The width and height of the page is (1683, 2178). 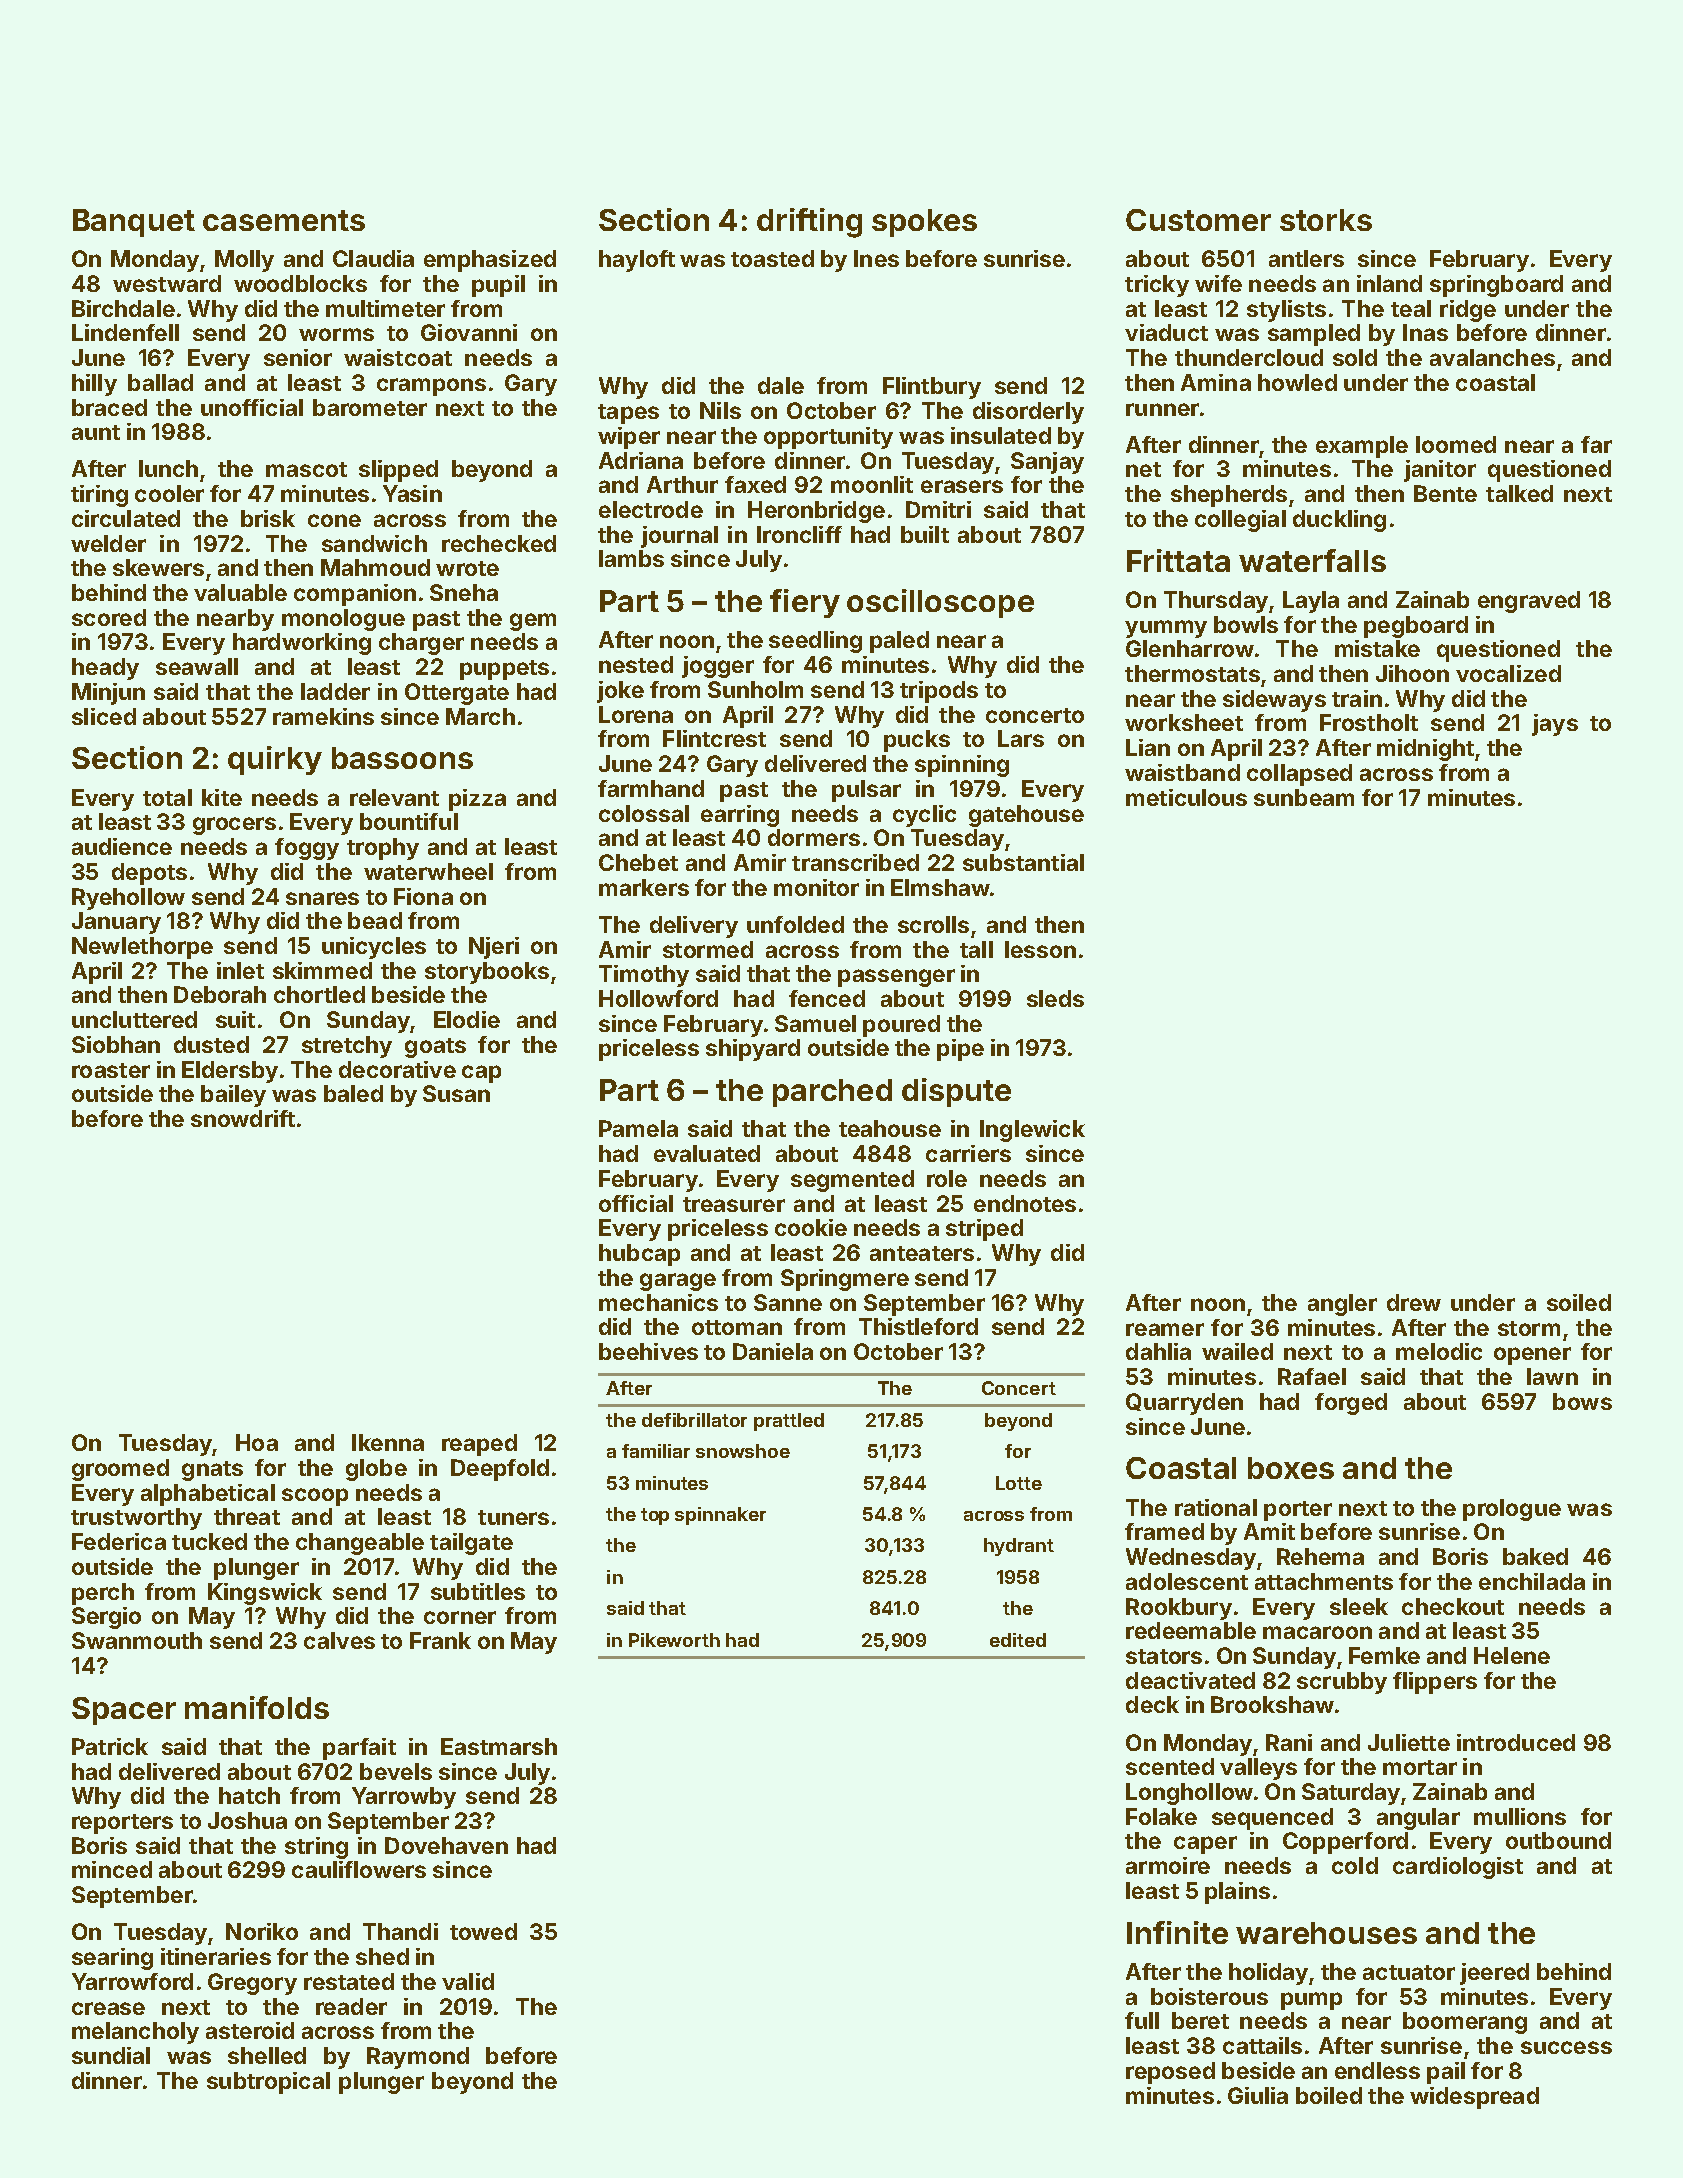 I want to click on storks, so click(x=1326, y=220).
